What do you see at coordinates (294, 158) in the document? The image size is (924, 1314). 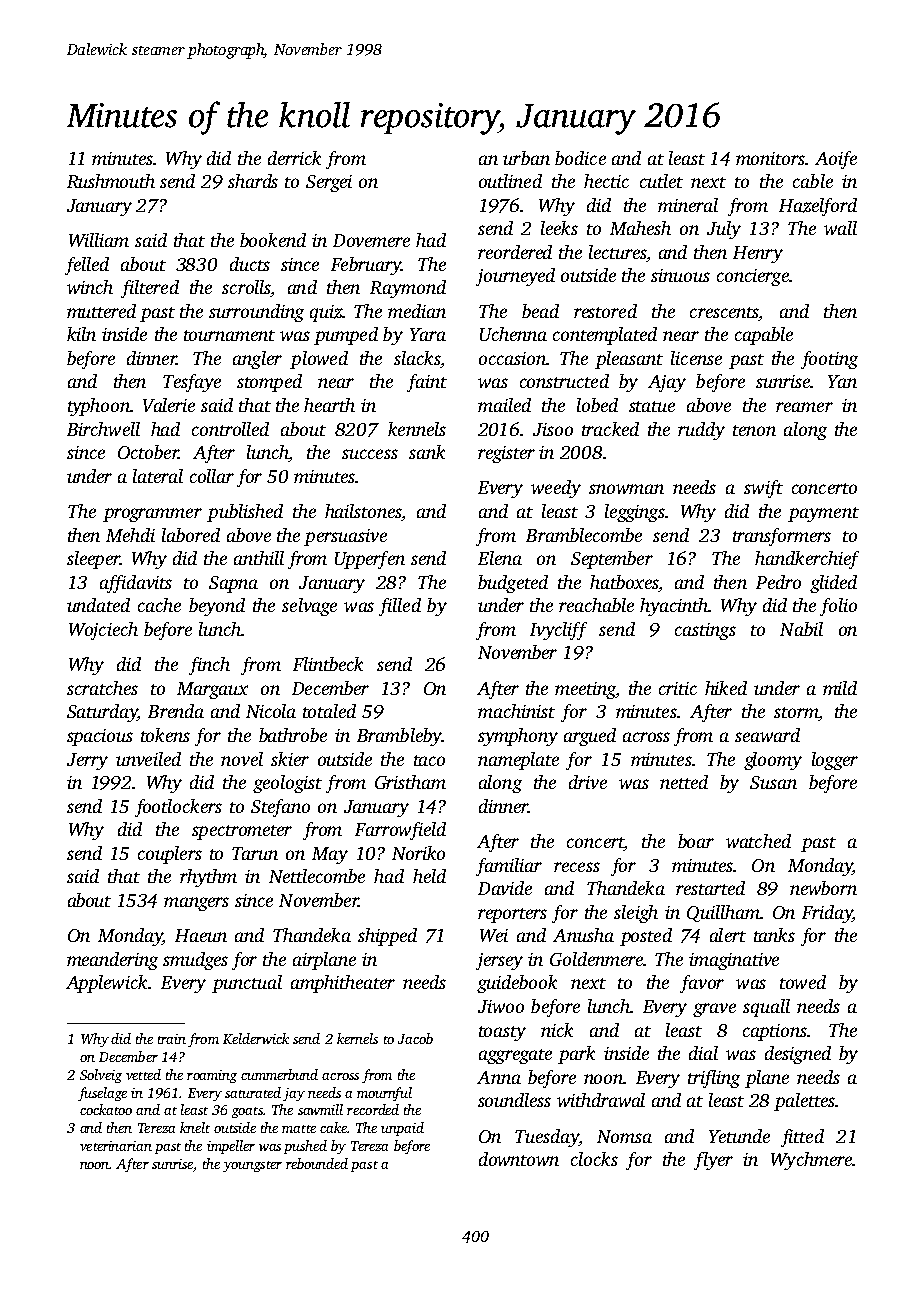 I see `derrick` at bounding box center [294, 158].
